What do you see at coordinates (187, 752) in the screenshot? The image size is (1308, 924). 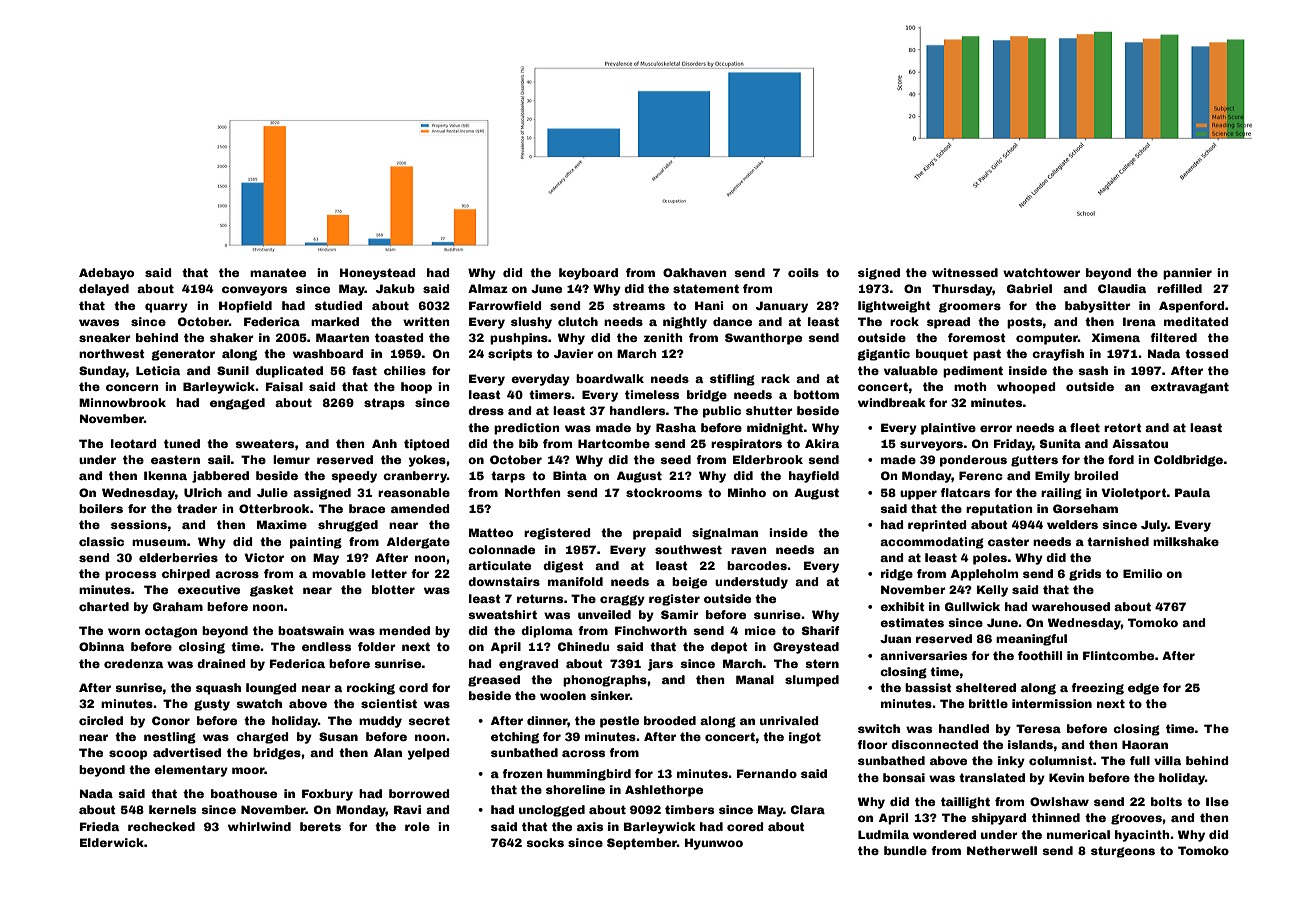 I see `advertised` at bounding box center [187, 752].
